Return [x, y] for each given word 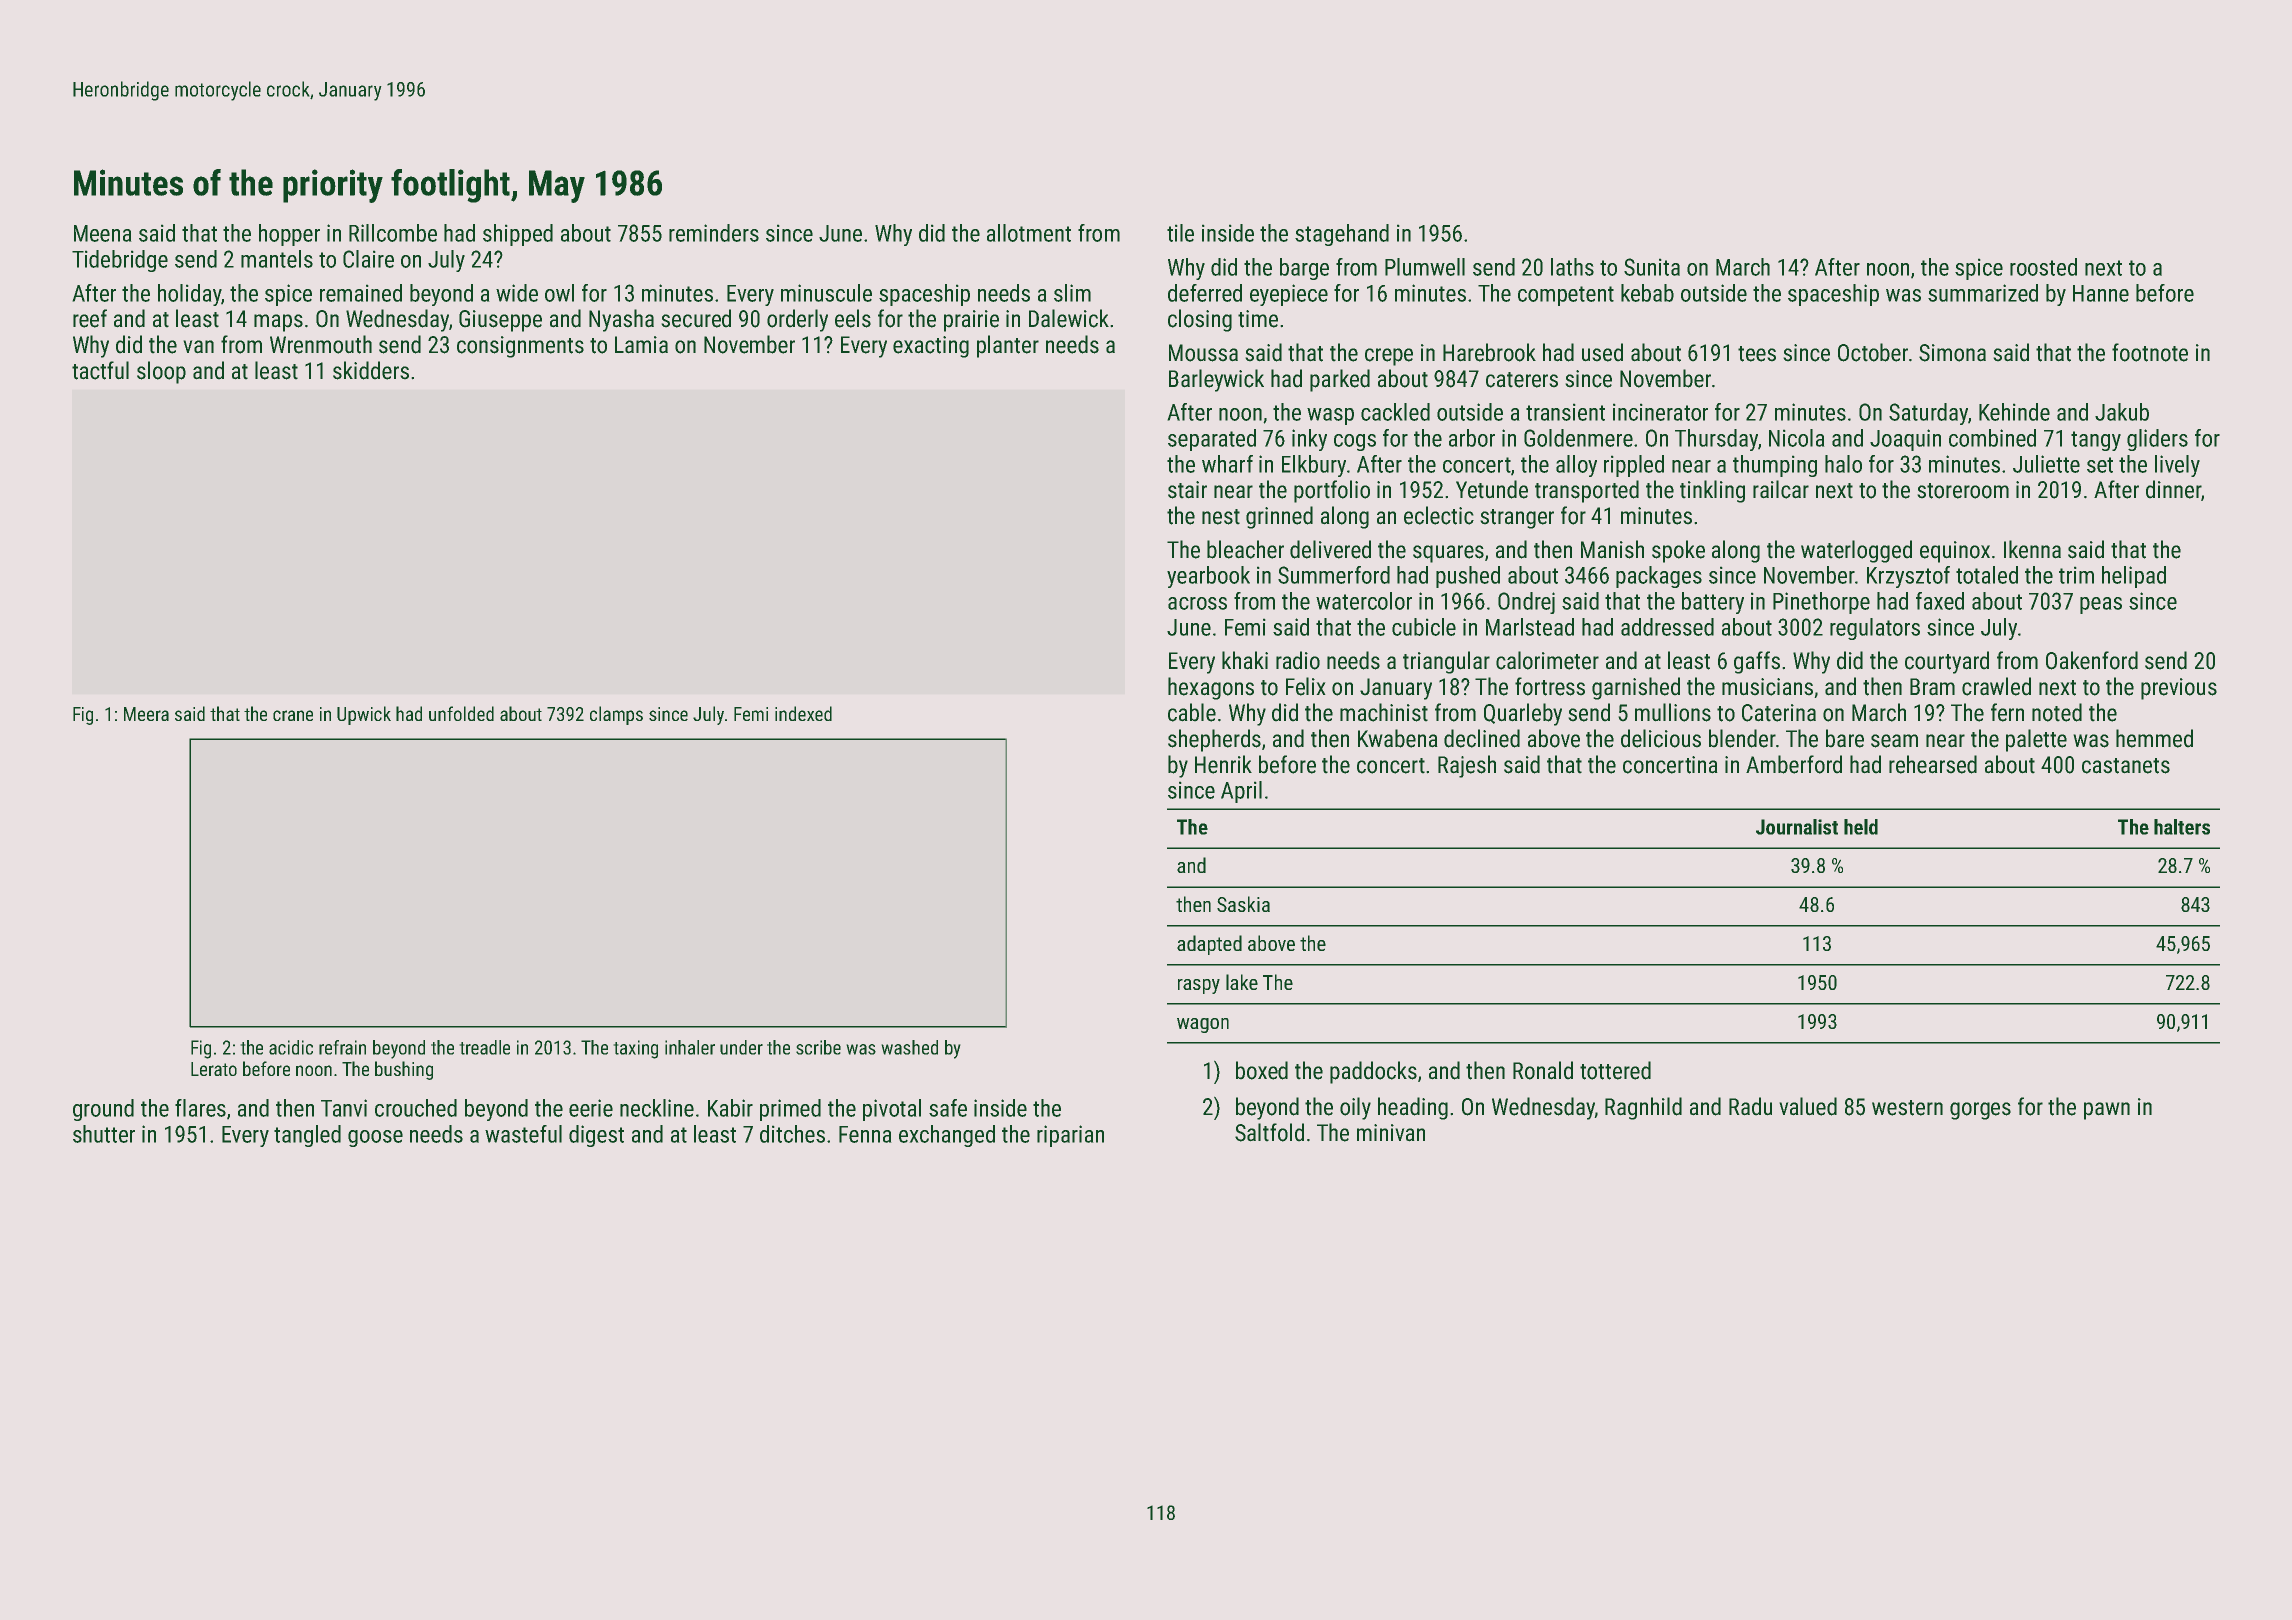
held [1861, 827]
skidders [371, 370]
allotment [1029, 233]
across [1197, 603]
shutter [104, 1134]
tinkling [1712, 491]
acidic [291, 1047]
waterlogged [1856, 551]
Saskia [1243, 904]
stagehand [1342, 235]
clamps [616, 715]
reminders [714, 233]
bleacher [1245, 549]
